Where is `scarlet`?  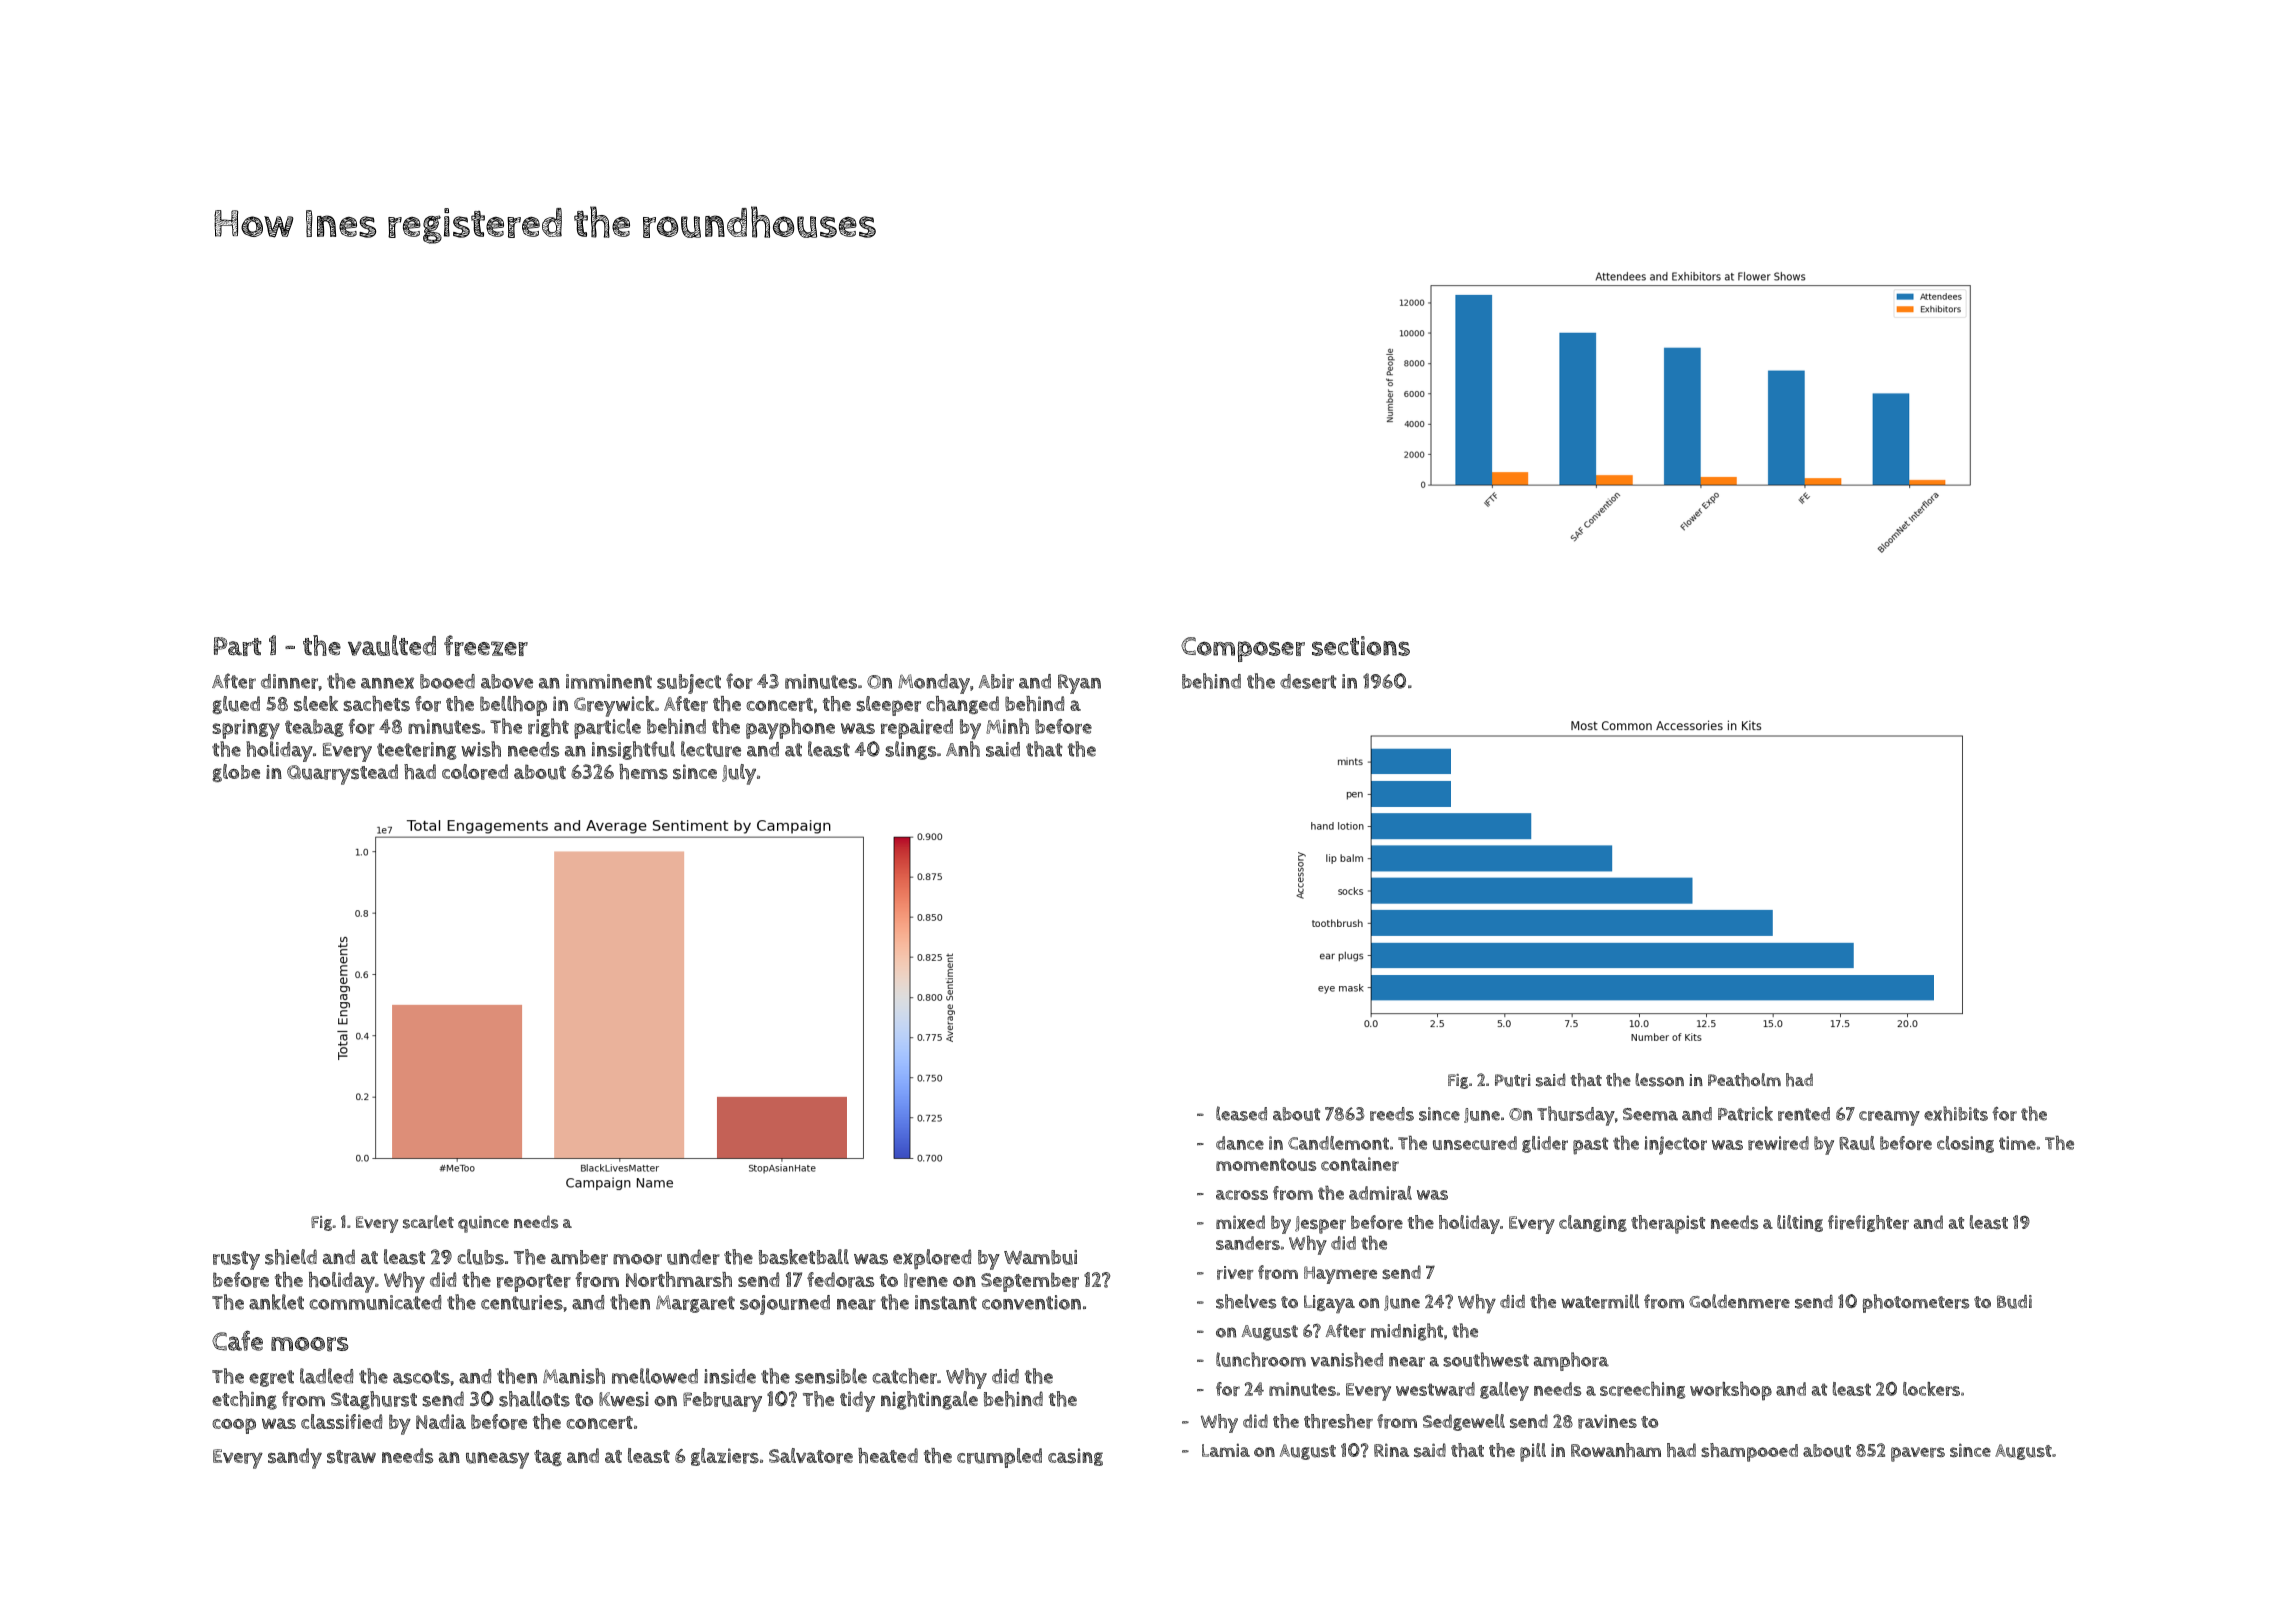 scarlet is located at coordinates (428, 1222).
